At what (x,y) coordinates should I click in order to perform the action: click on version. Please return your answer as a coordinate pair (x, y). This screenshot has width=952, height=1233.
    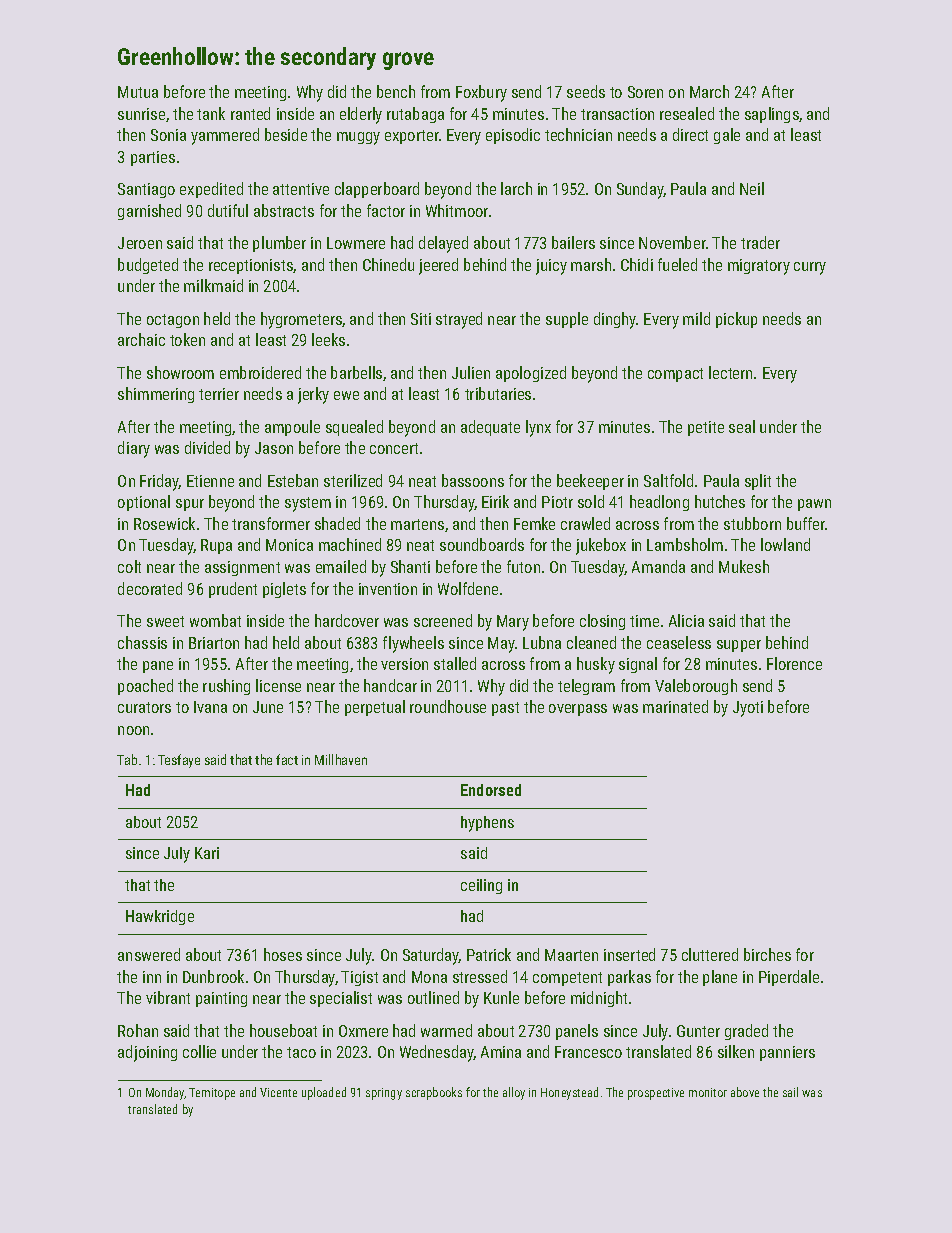
    Looking at the image, I should click on (404, 664).
